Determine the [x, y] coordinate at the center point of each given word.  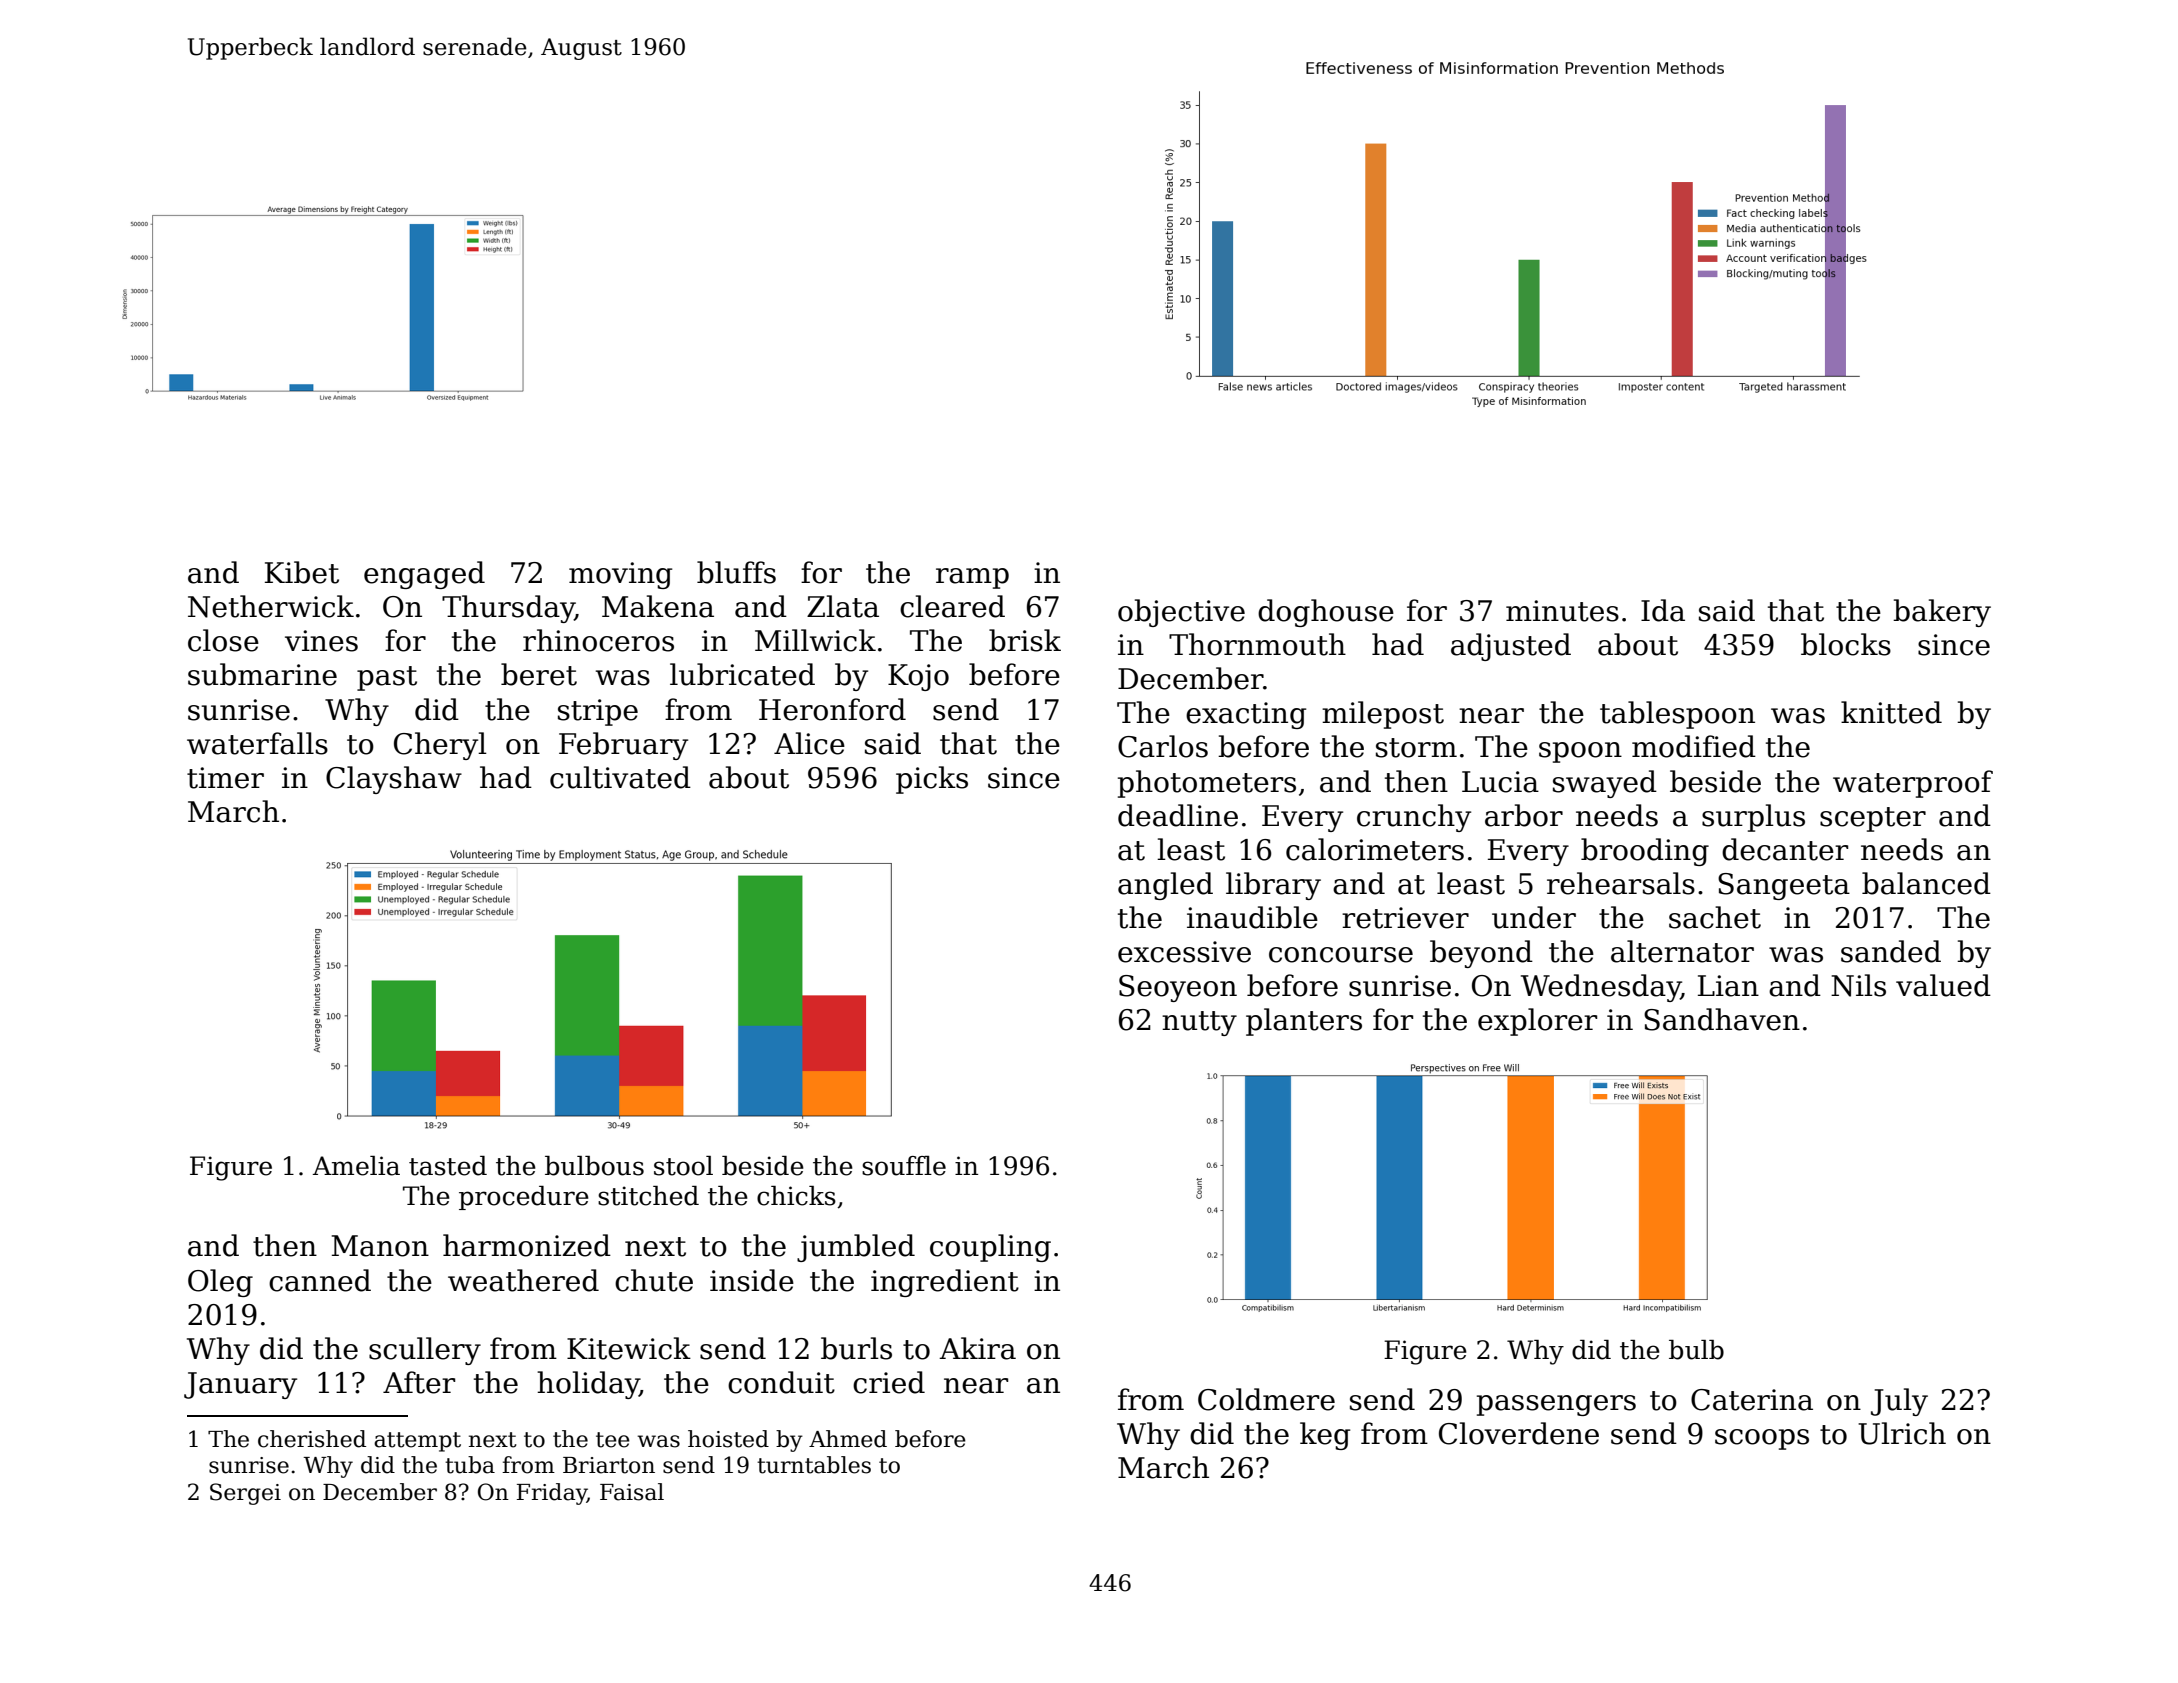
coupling [990, 1248]
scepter [1873, 819]
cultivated [620, 777]
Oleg [220, 1283]
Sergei [245, 1494]
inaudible [1252, 917]
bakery [1942, 613]
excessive [1184, 952]
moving [620, 575]
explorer [1537, 1022]
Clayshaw [394, 780]
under [1534, 917]
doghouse [1326, 613]
